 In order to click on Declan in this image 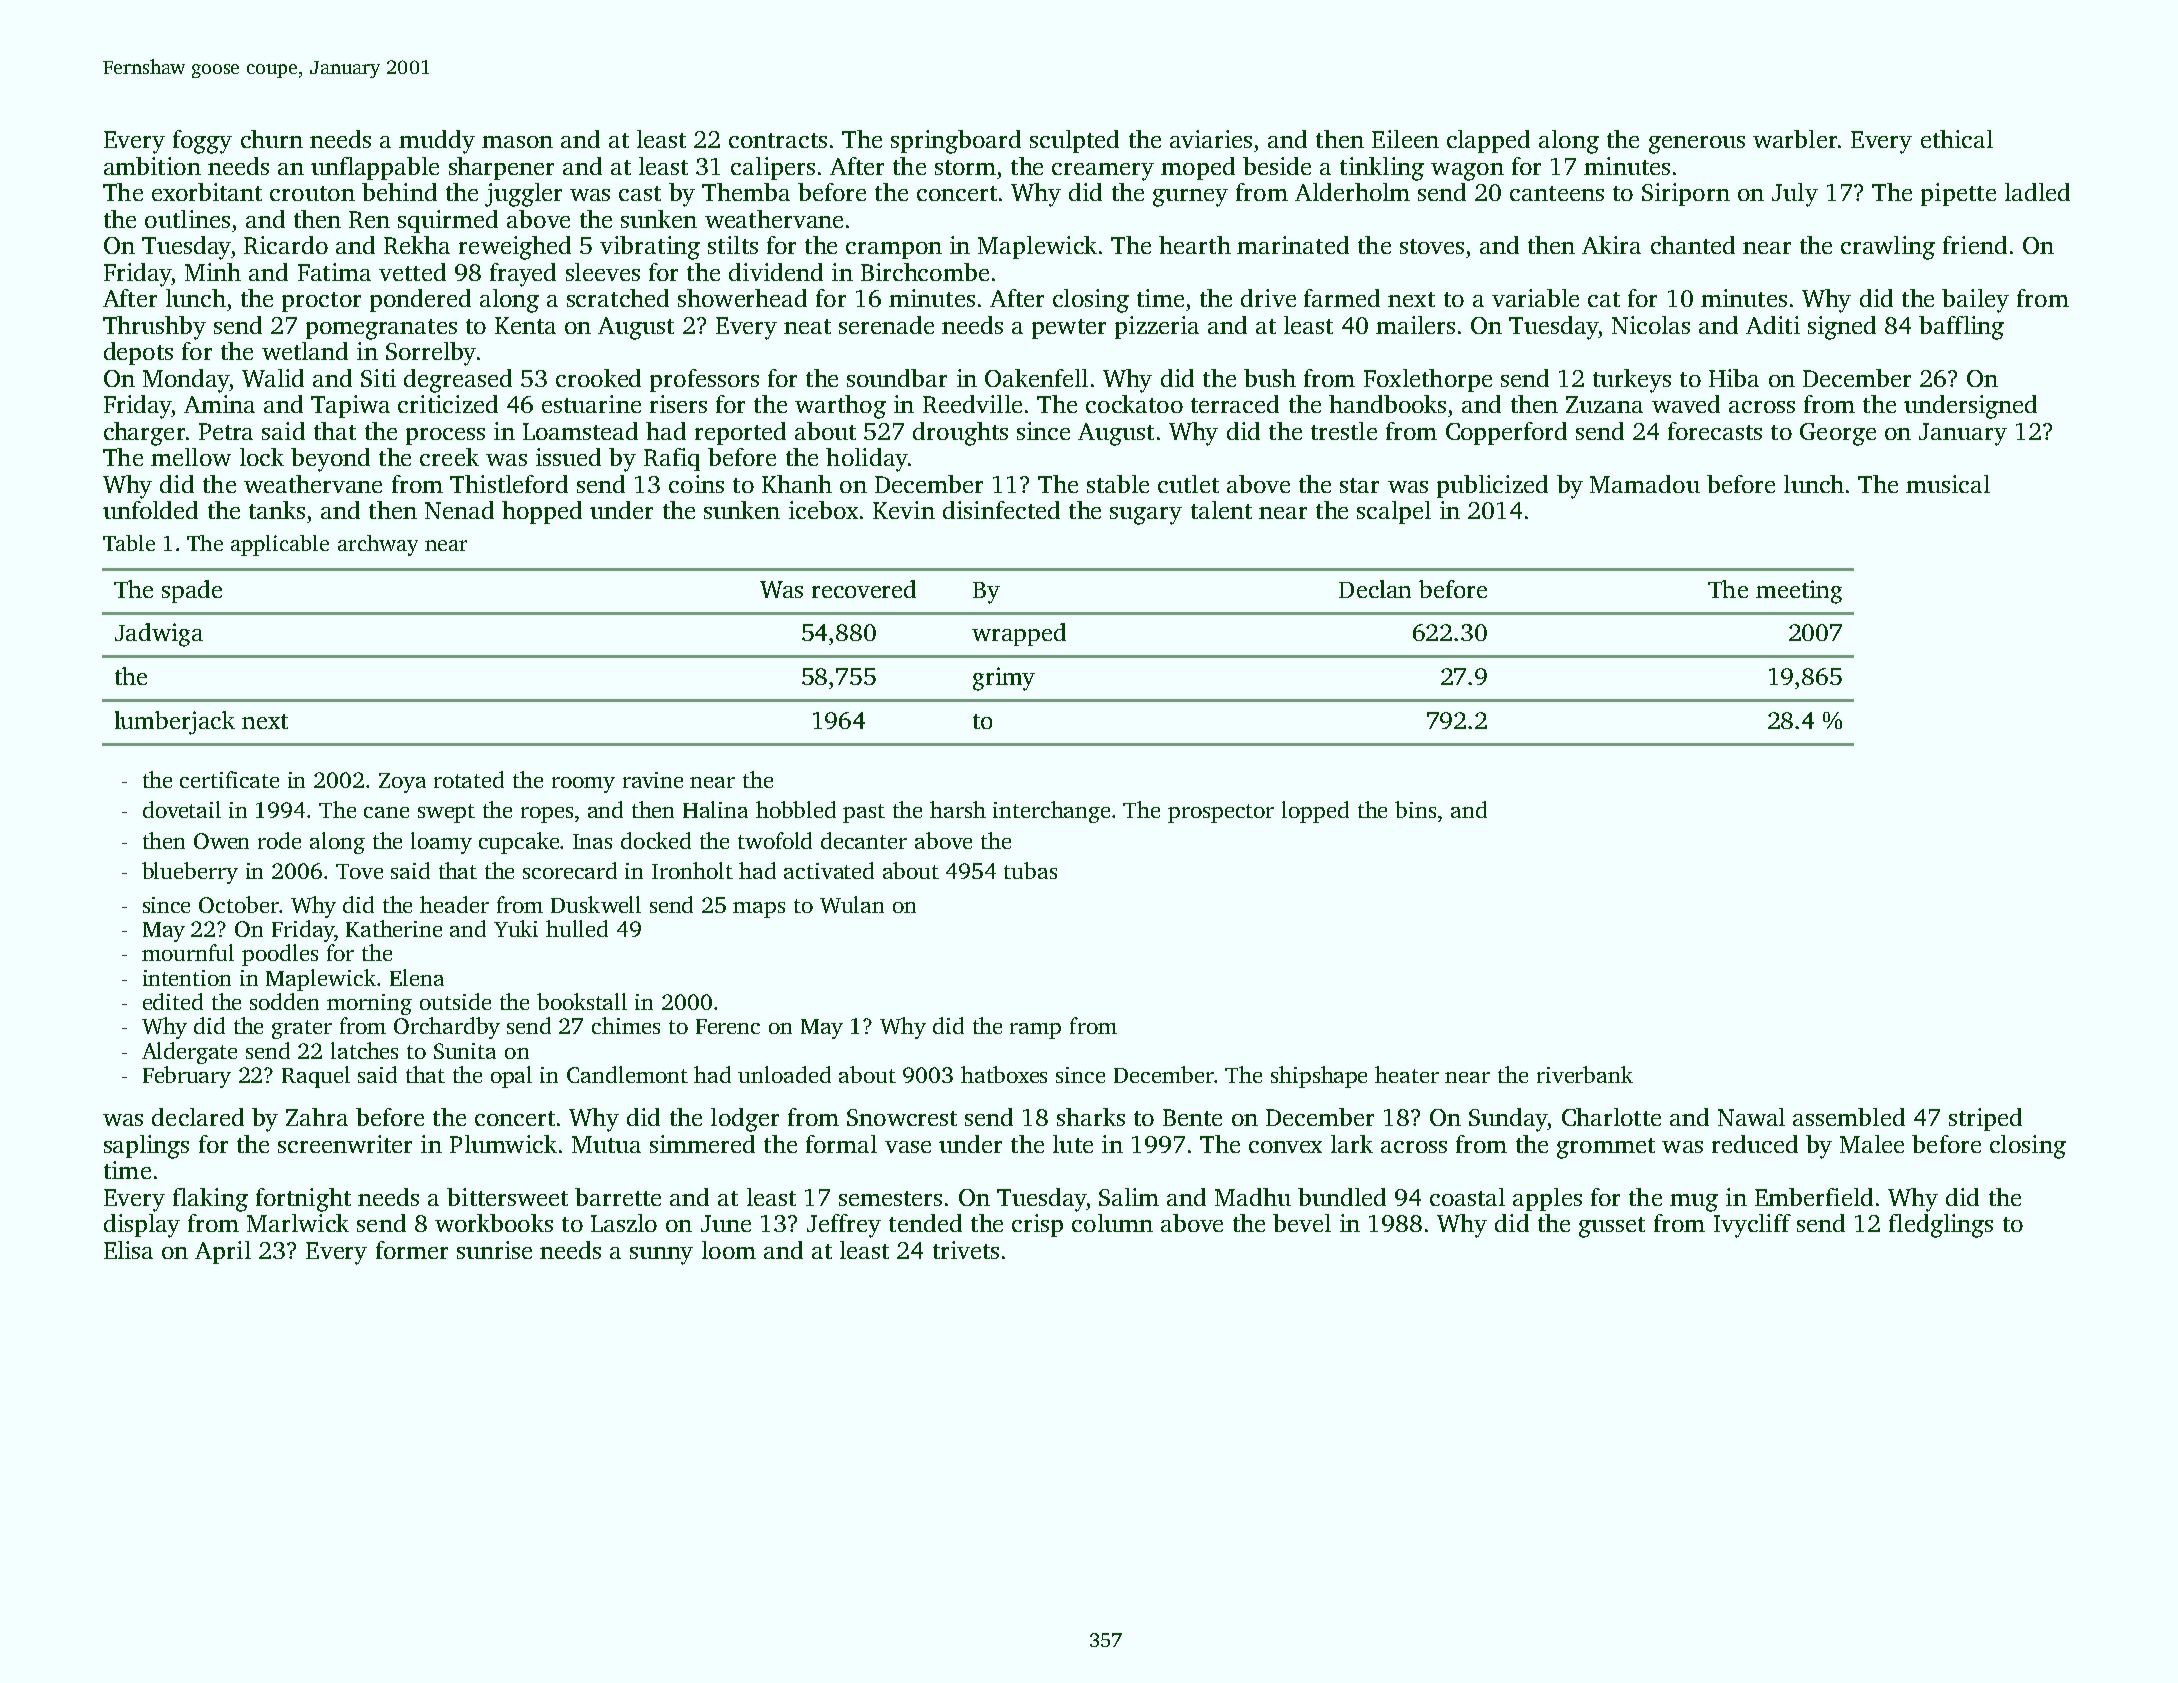, I will do `click(1375, 589)`.
